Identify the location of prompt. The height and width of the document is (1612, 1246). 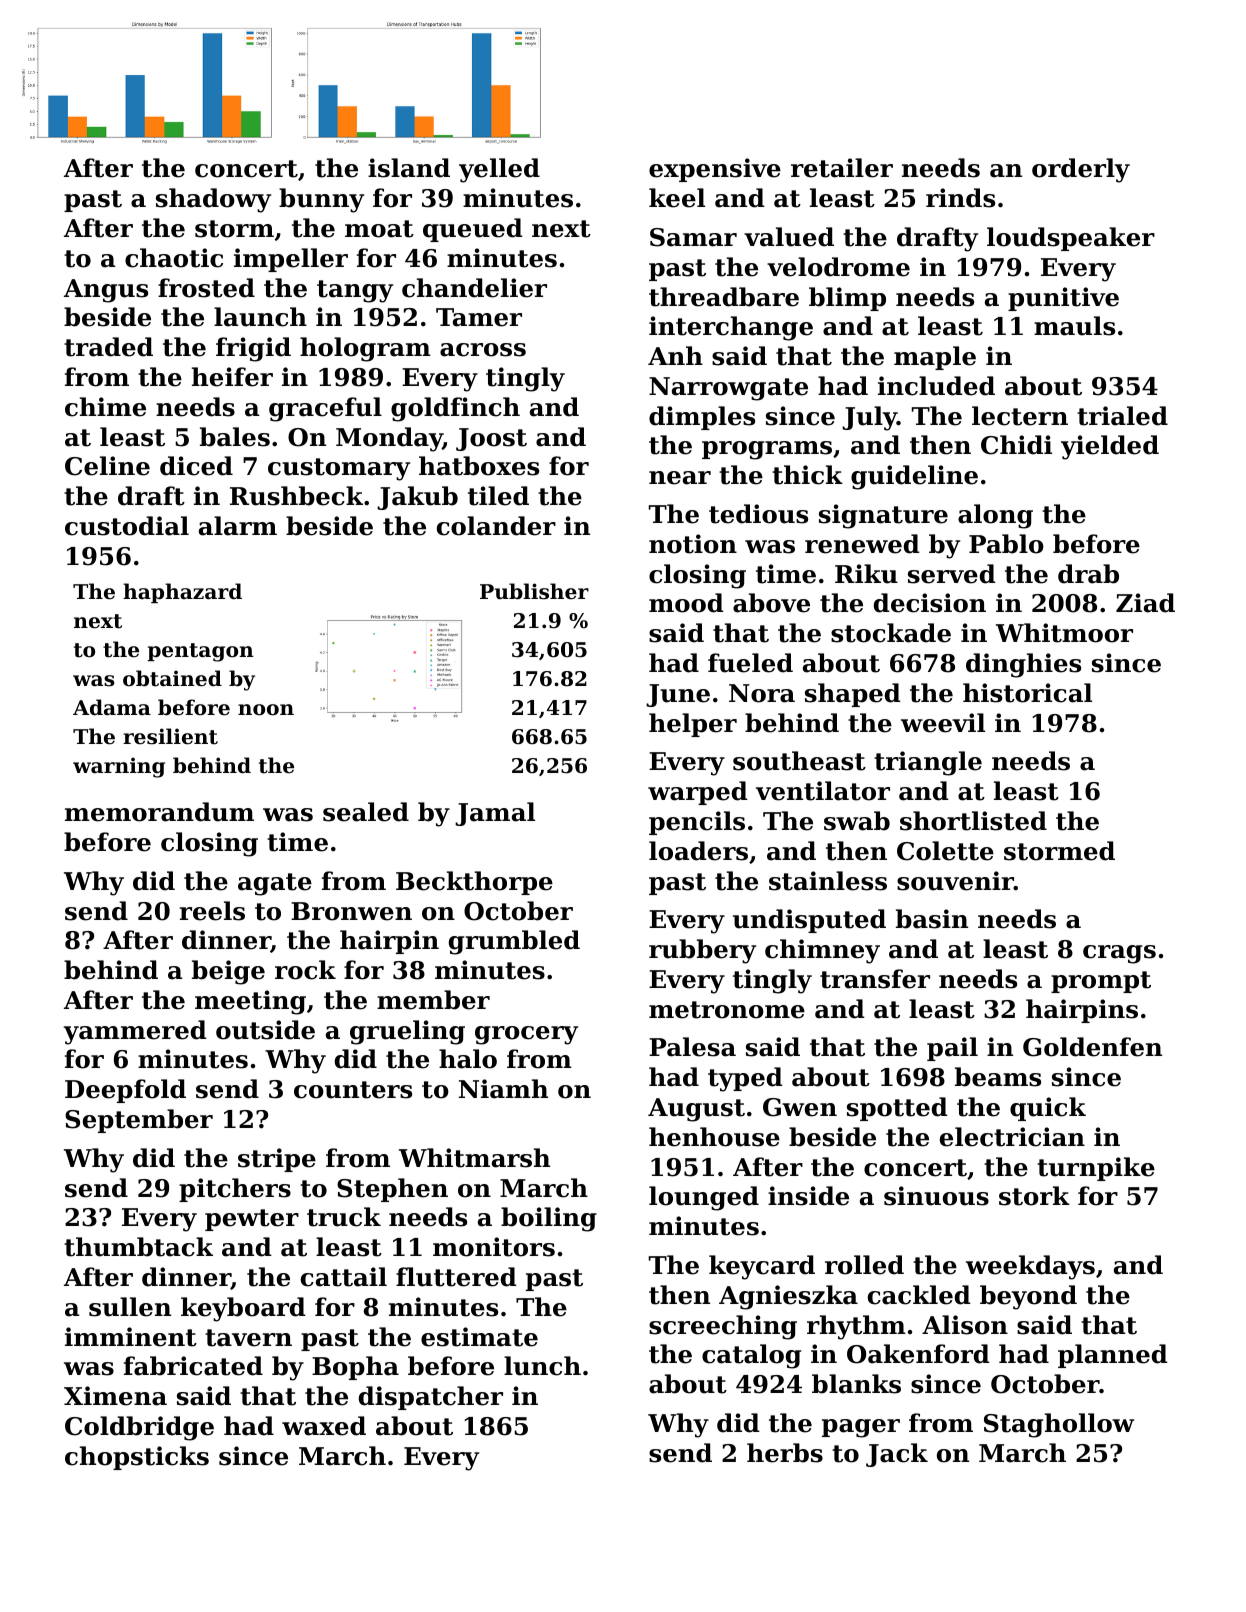
(1101, 982).
